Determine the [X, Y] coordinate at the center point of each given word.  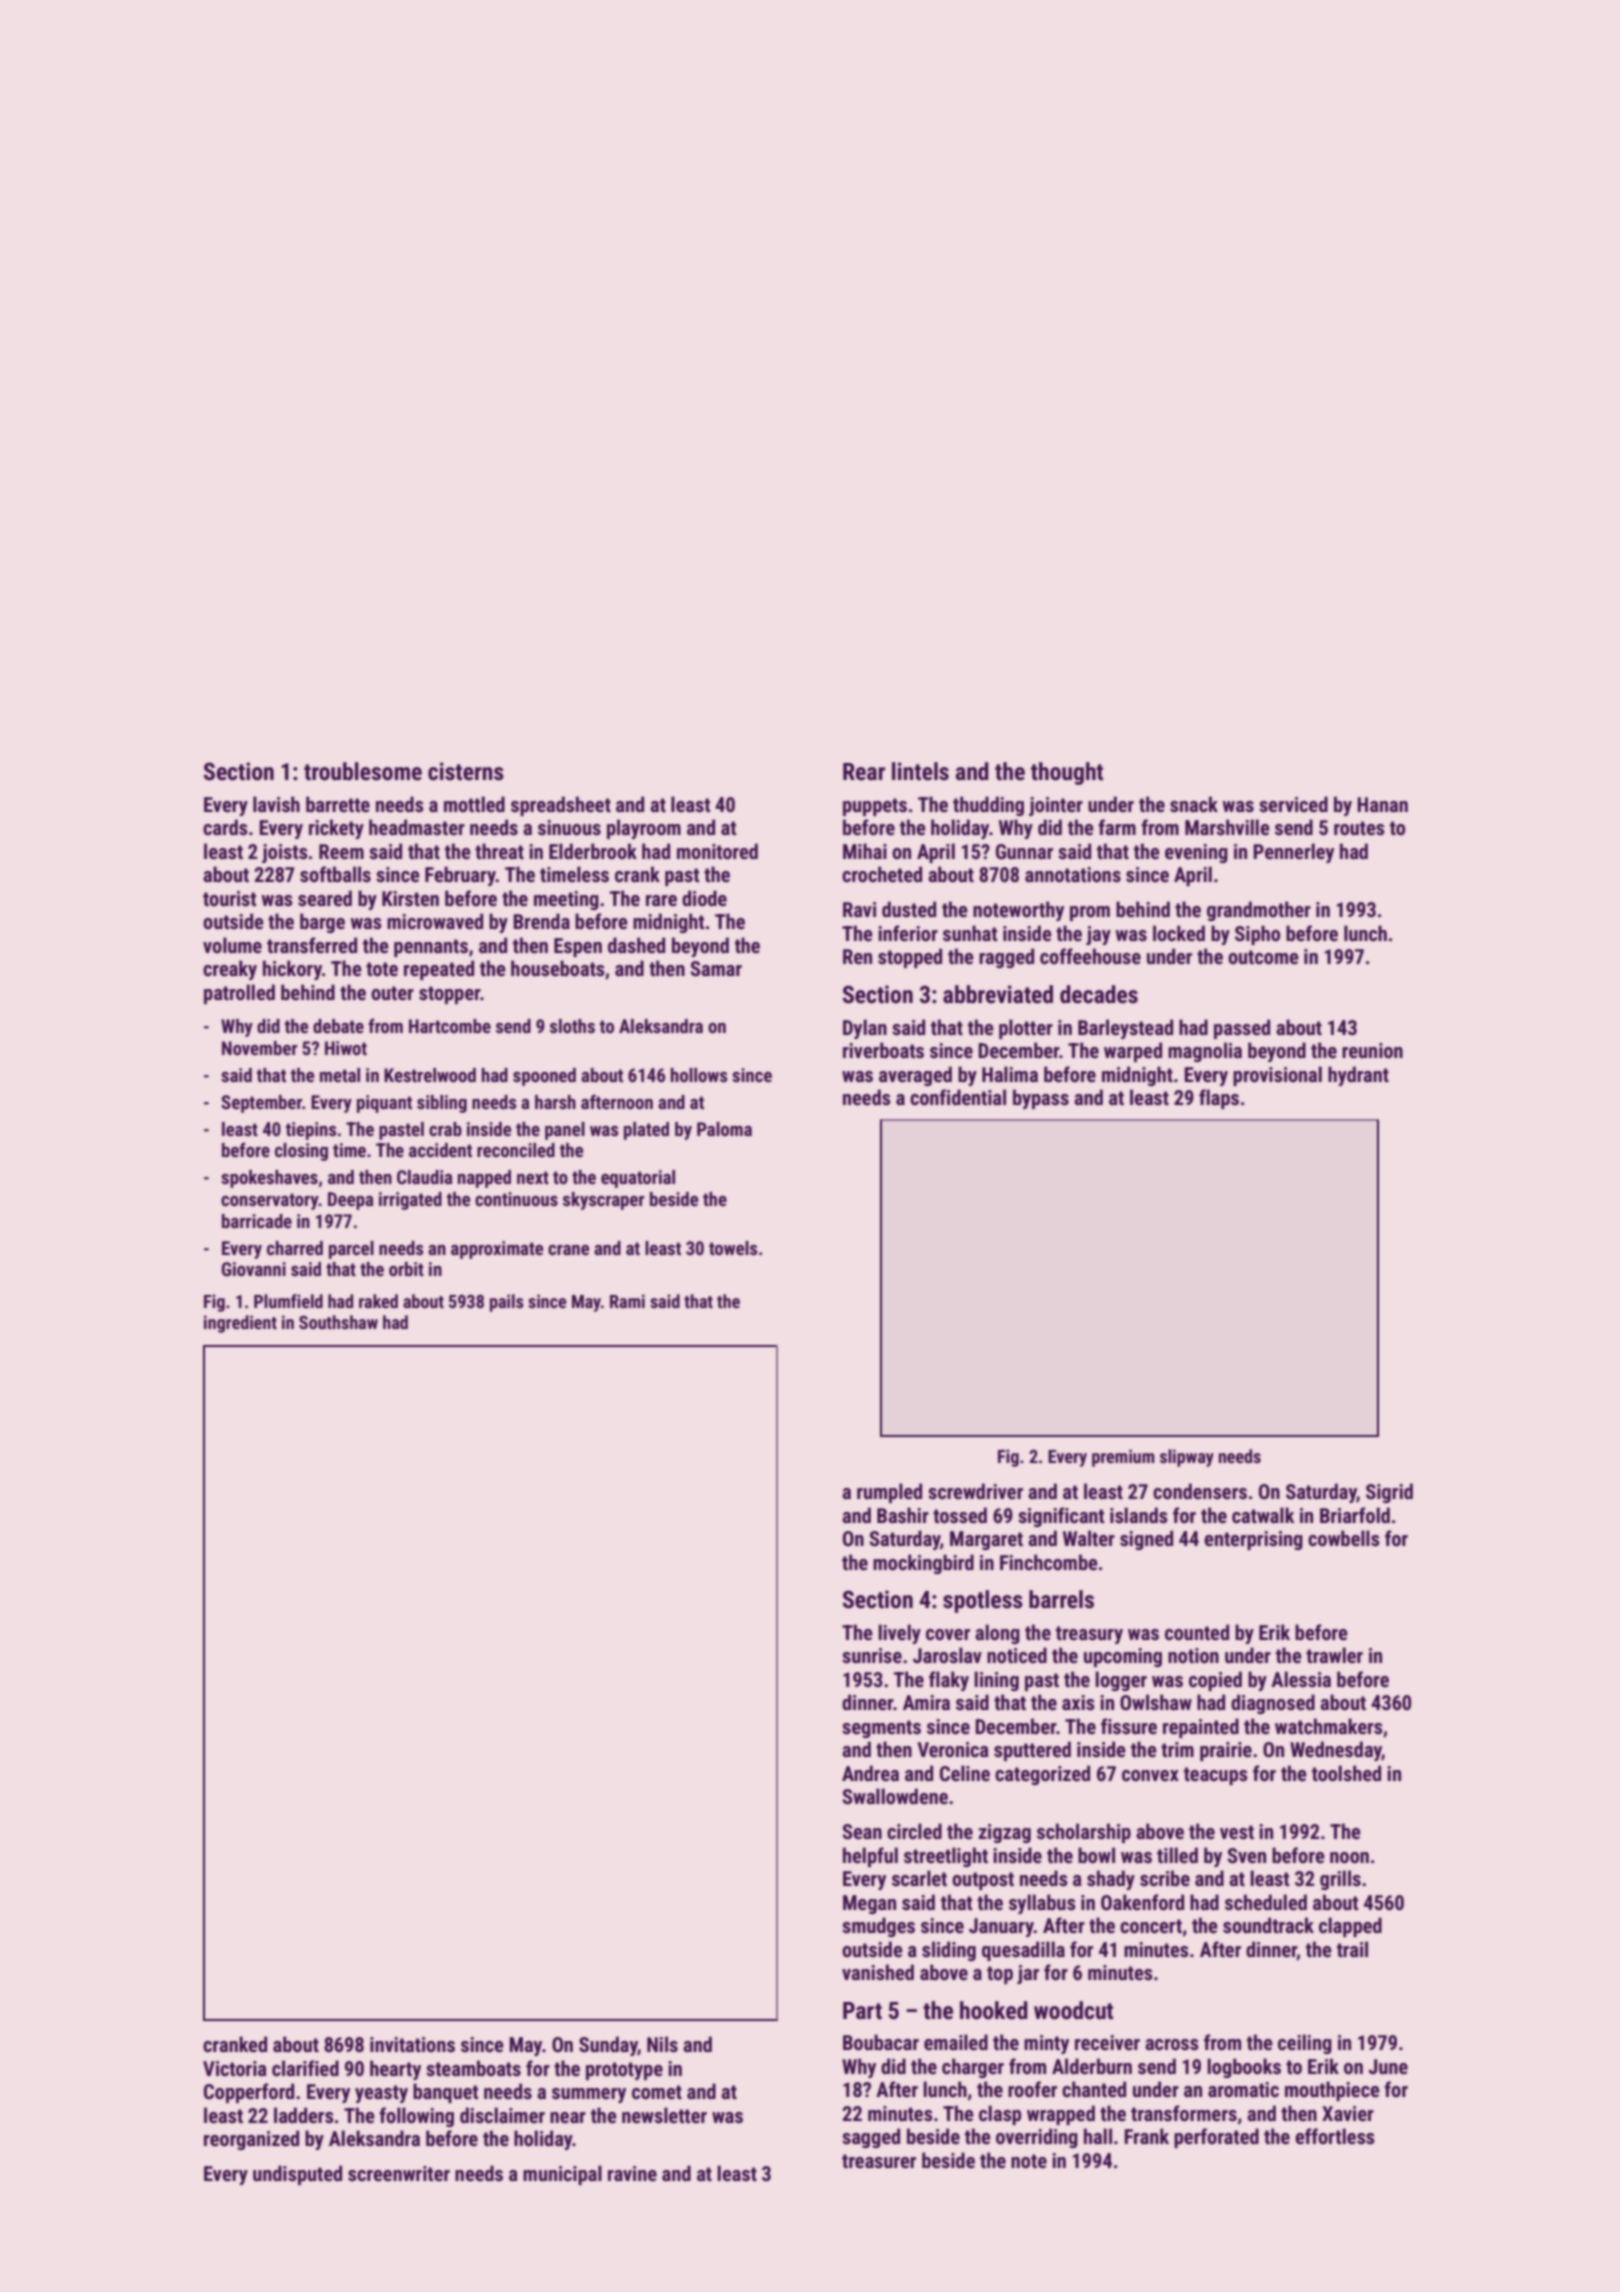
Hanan [1382, 804]
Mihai [865, 851]
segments [881, 1729]
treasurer [879, 2161]
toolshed [1346, 1773]
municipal [562, 2175]
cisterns [466, 771]
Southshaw [338, 1322]
